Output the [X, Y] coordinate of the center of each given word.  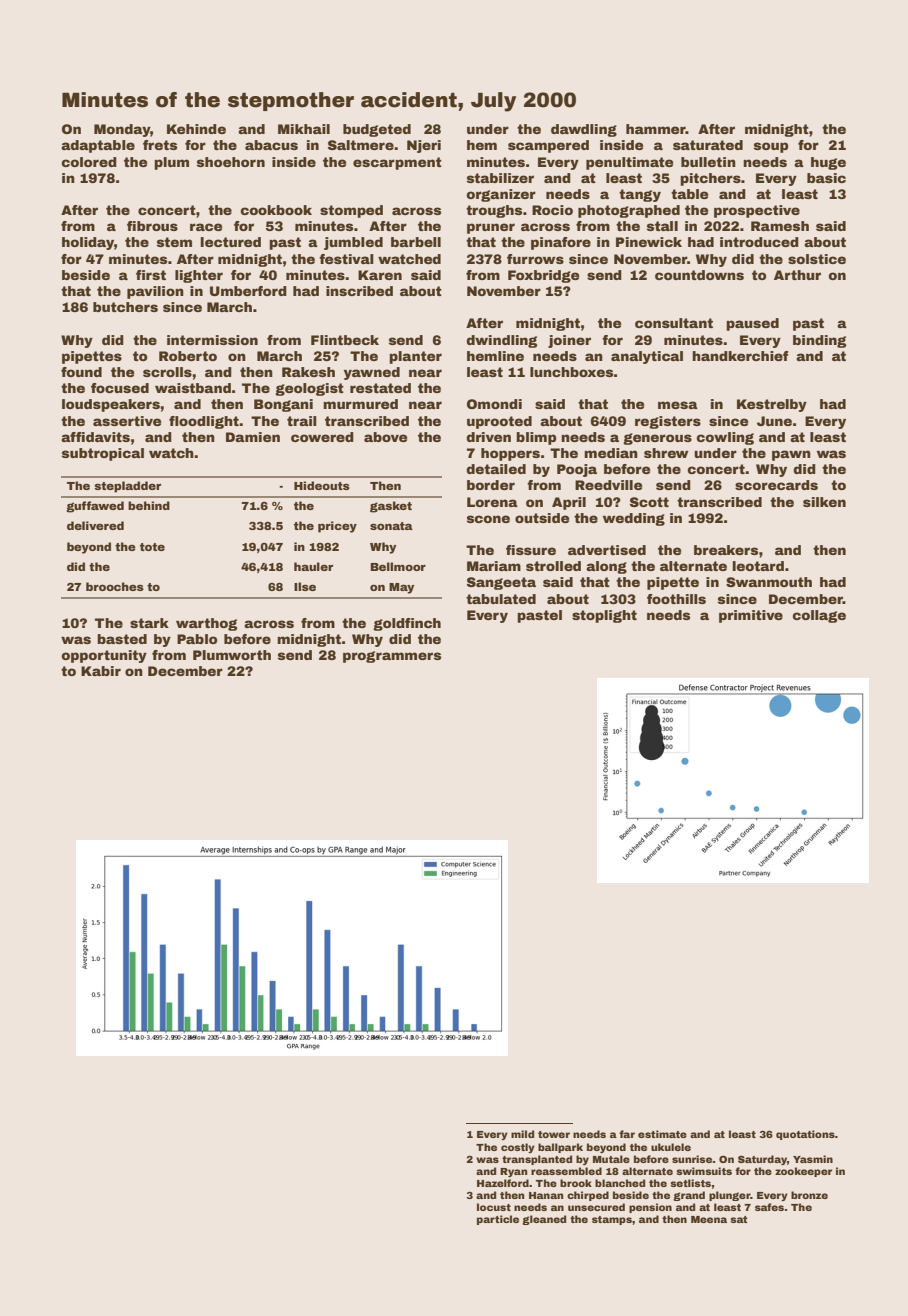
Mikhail [304, 129]
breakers [726, 550]
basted [122, 639]
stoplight [604, 616]
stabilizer [500, 178]
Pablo [197, 639]
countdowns [699, 275]
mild [522, 1134]
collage [819, 616]
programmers [392, 657]
